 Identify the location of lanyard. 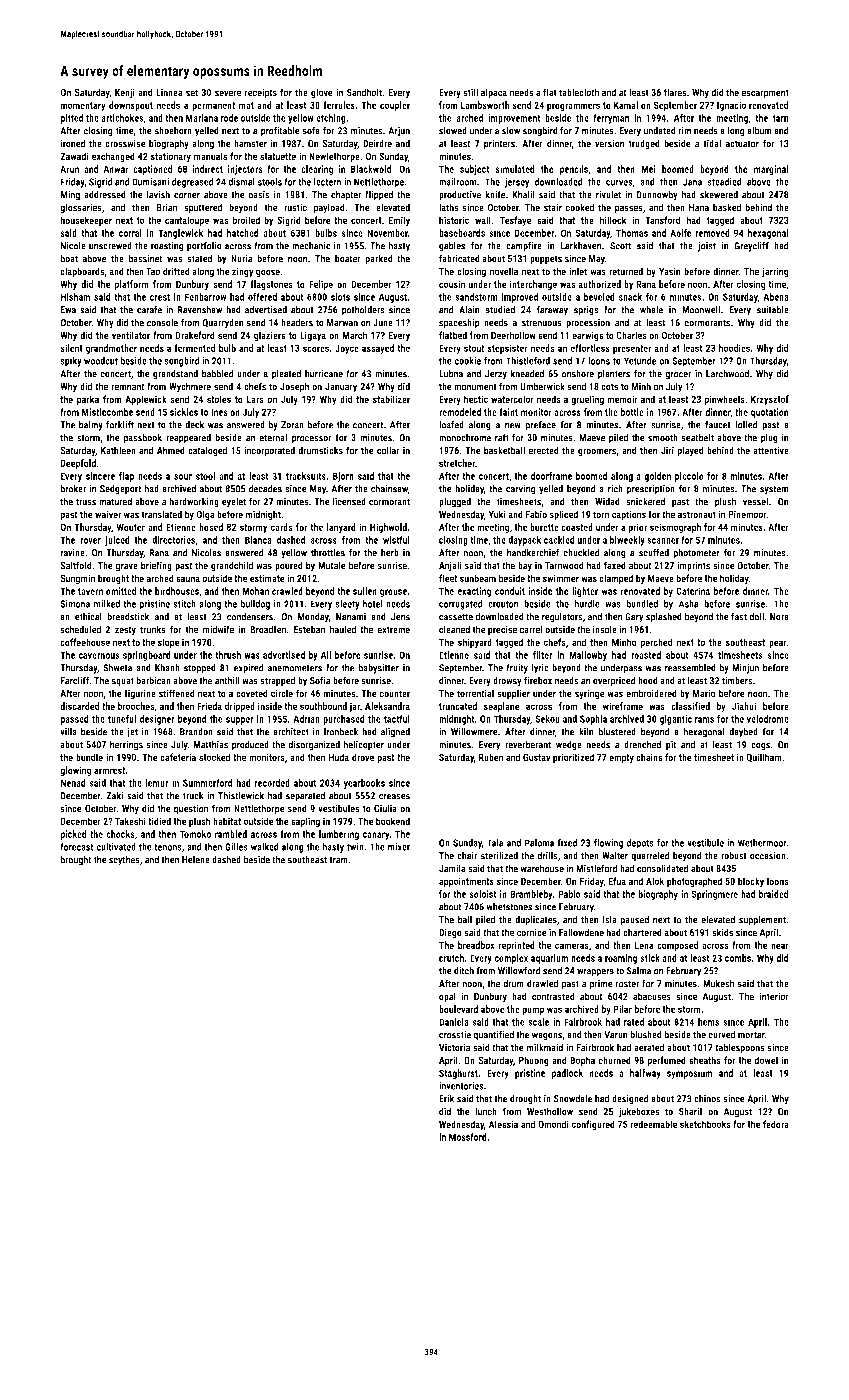
(341, 528).
